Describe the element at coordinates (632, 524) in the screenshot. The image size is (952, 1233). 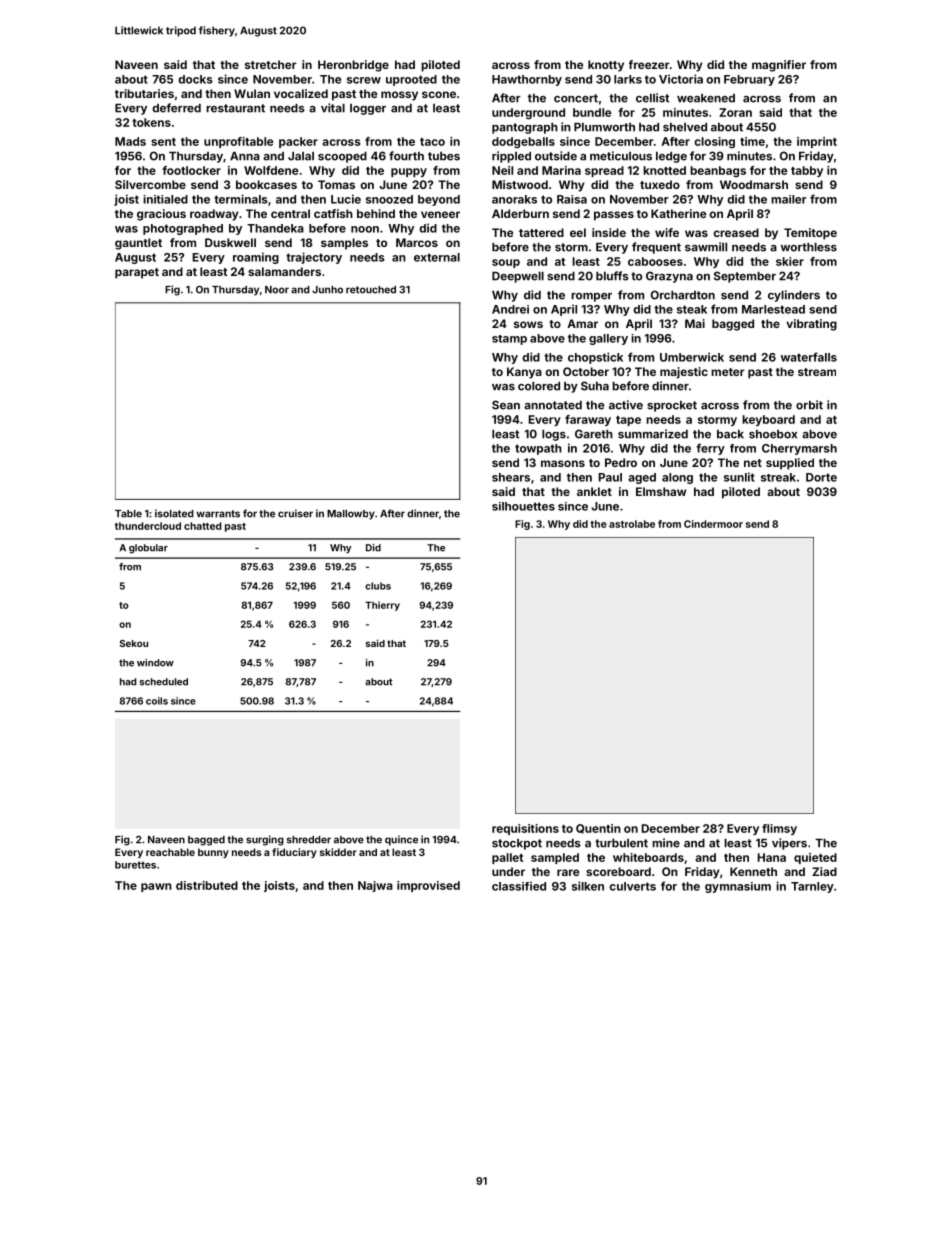
I see `astrolabe` at that location.
